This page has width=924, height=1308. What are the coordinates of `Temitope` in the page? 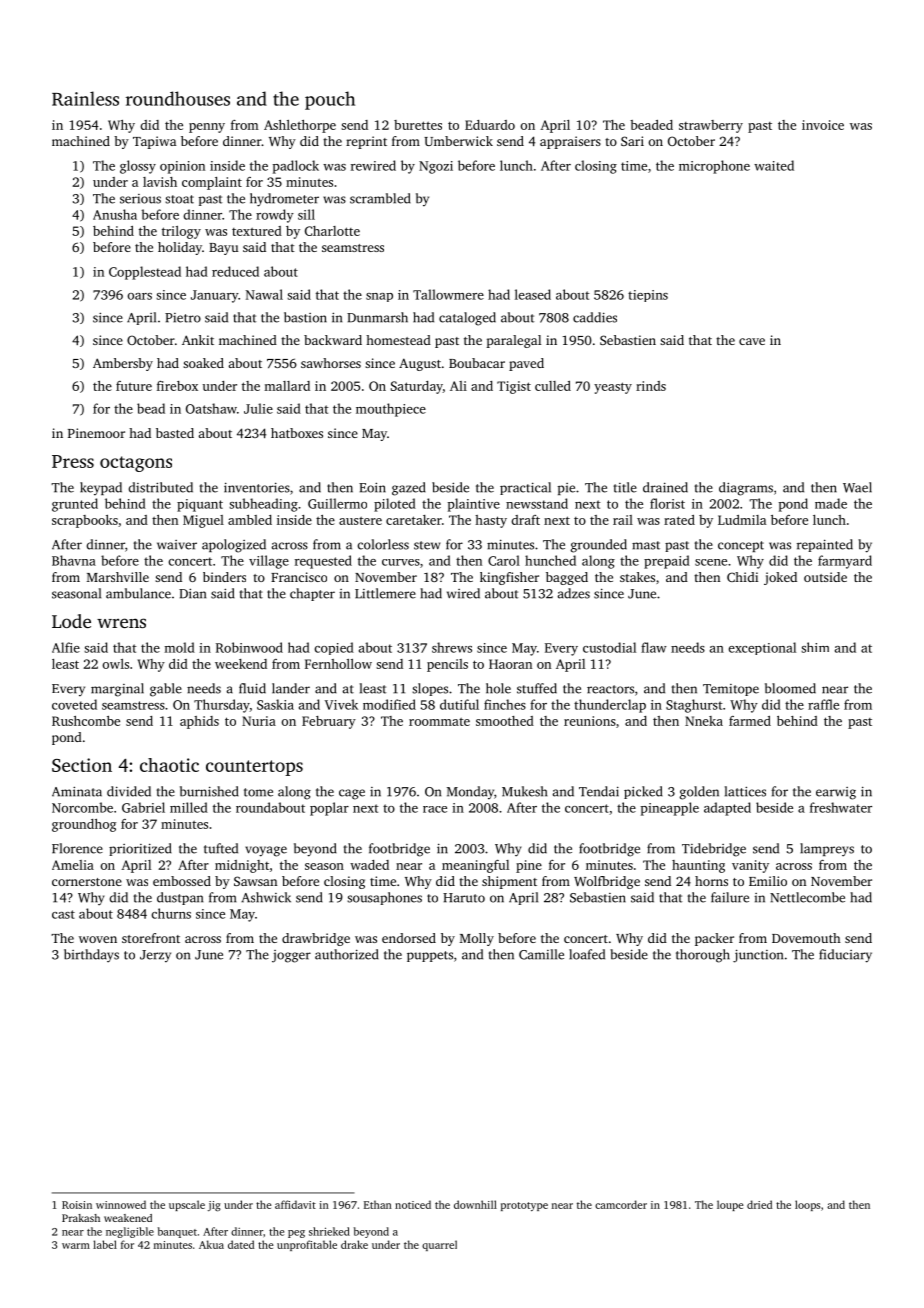 It's located at (731, 690).
